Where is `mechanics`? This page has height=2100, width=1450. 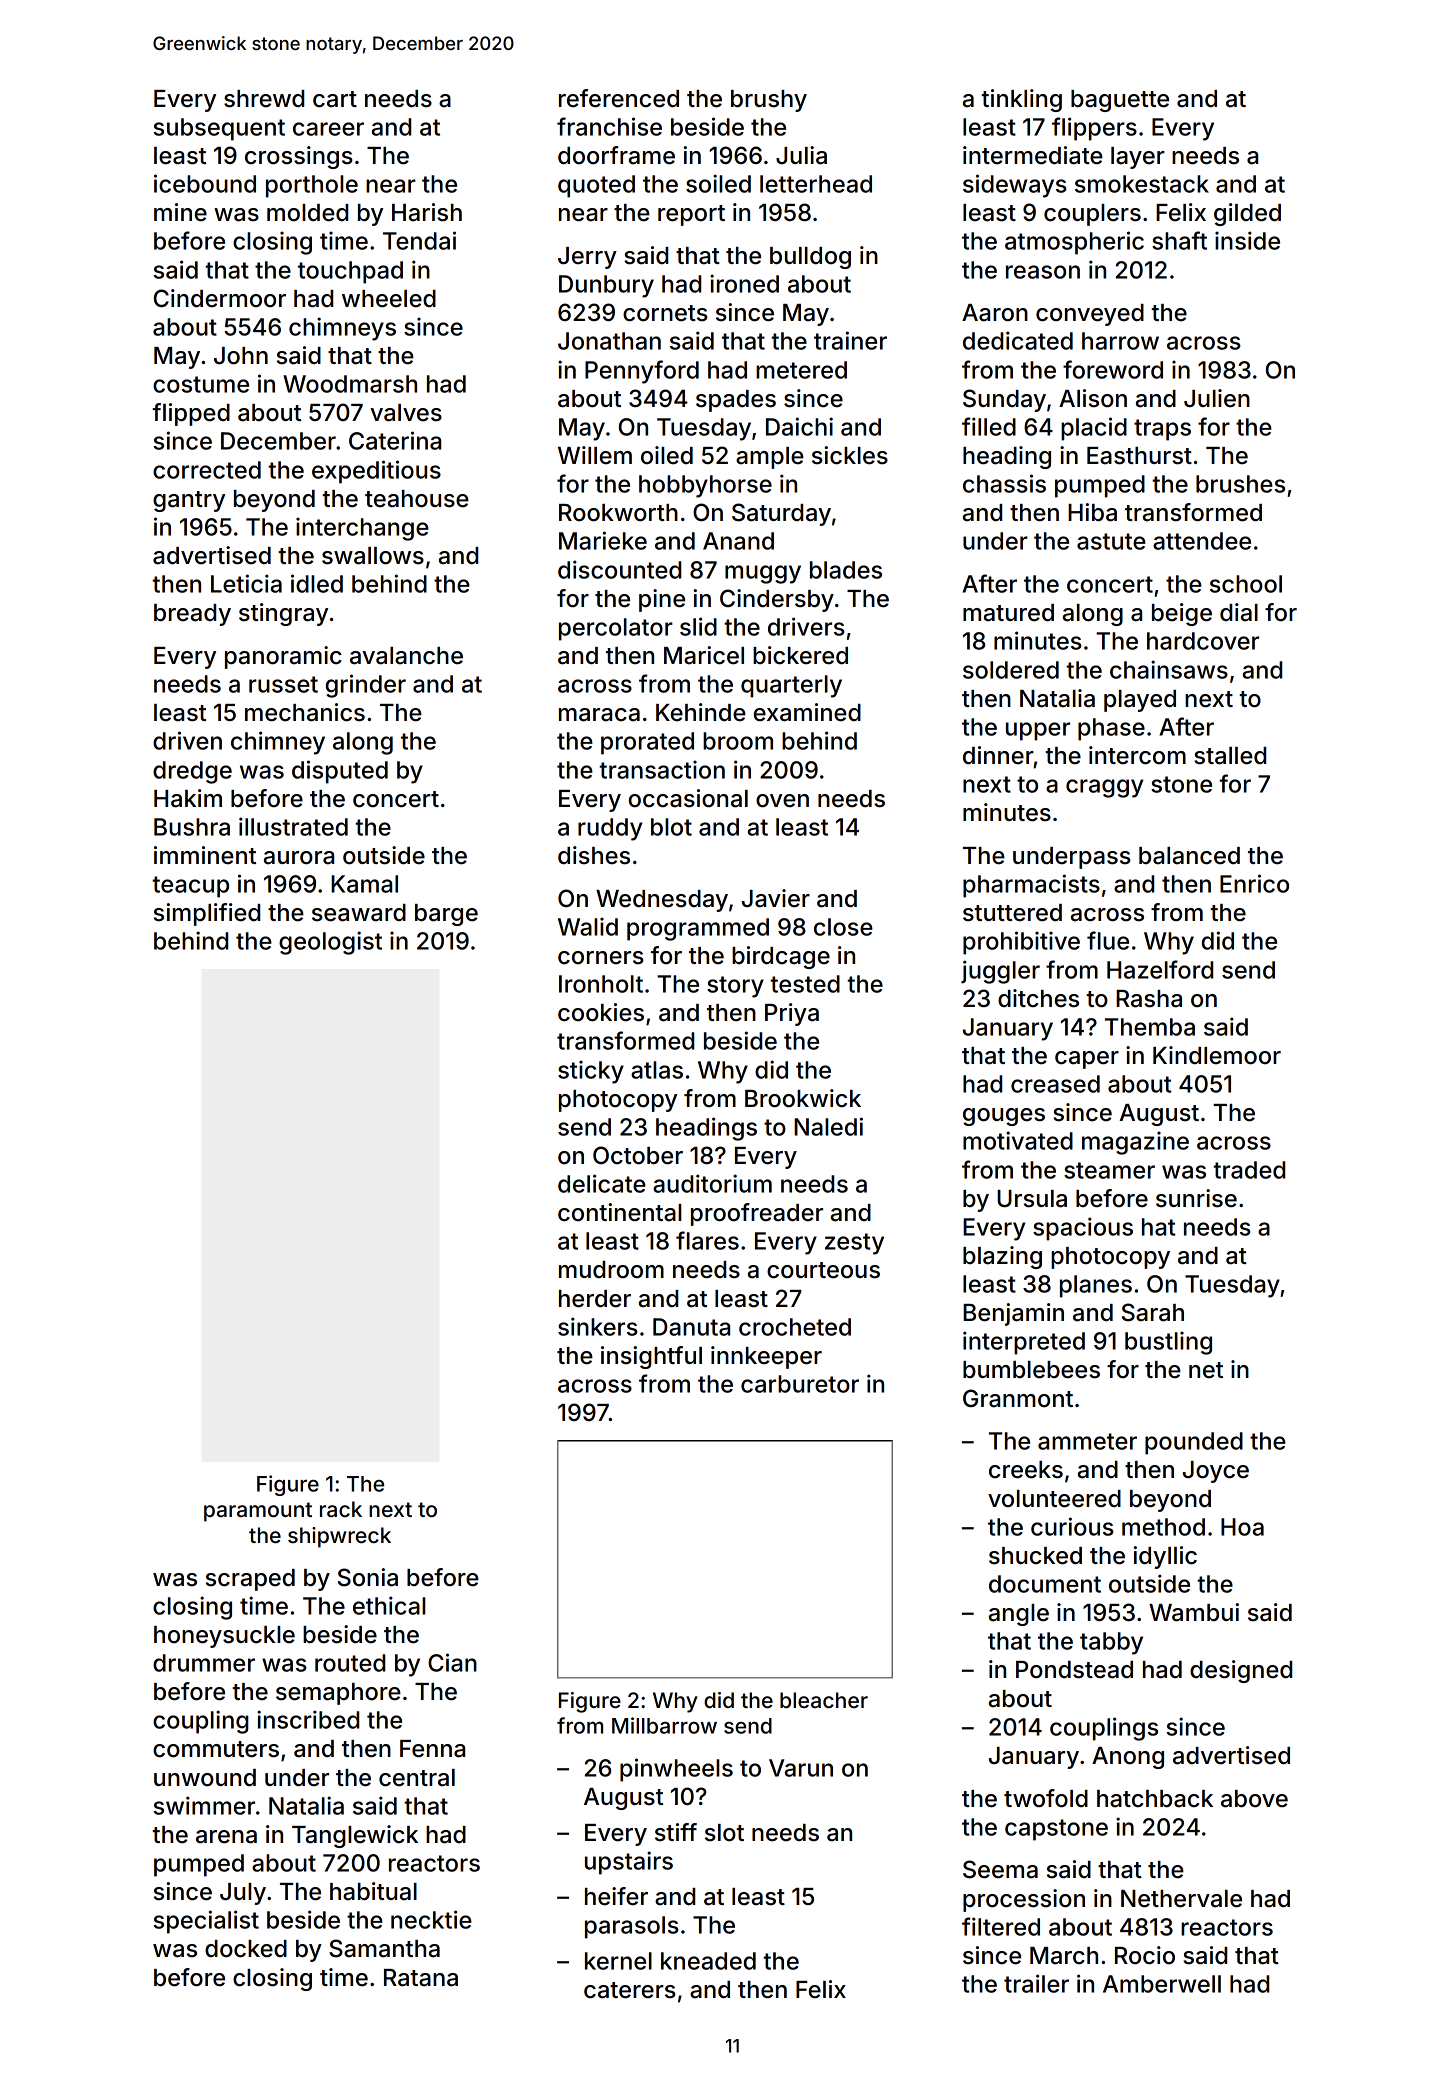
mechanics is located at coordinates (305, 712).
